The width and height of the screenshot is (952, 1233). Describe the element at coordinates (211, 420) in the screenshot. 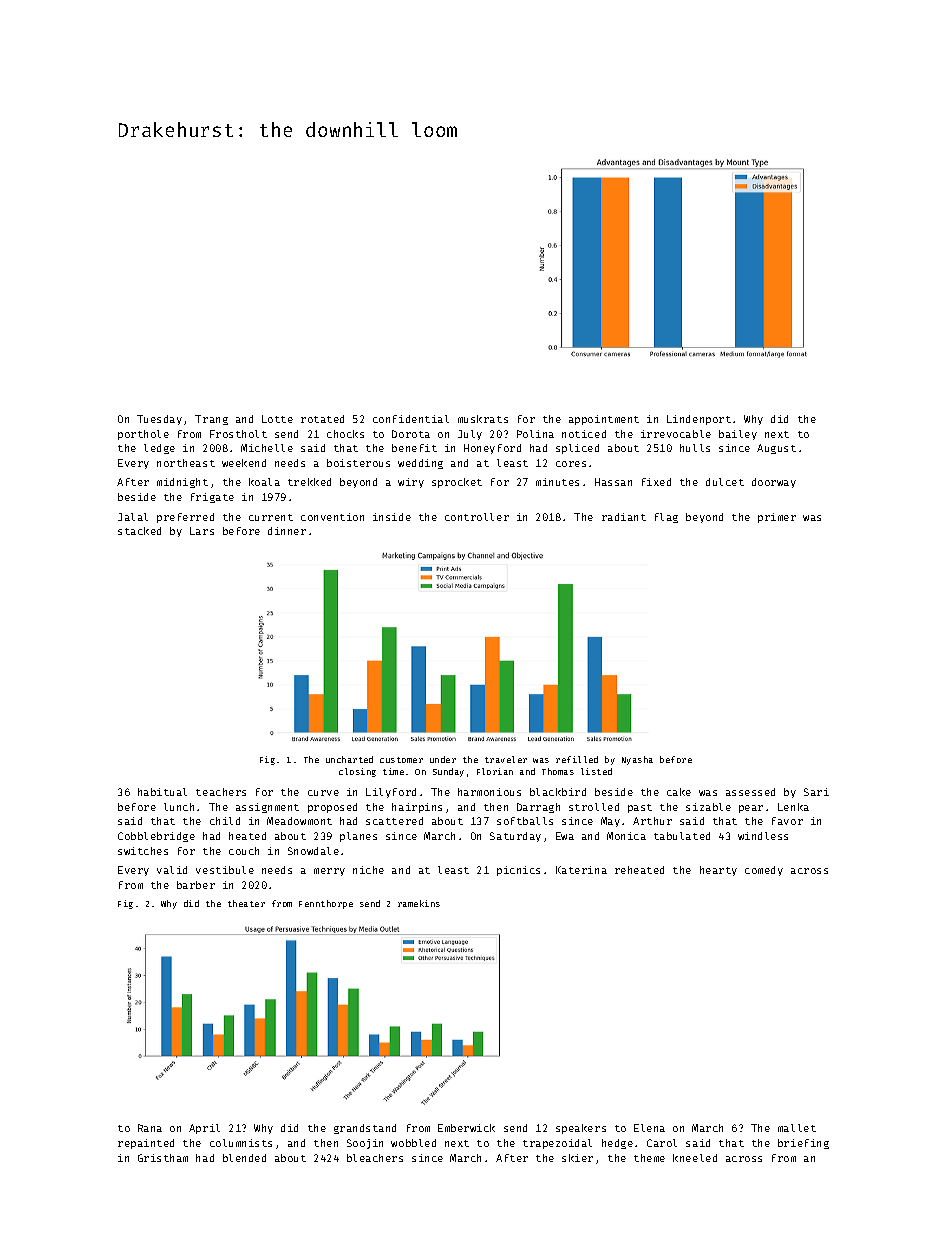

I see `Trang` at that location.
